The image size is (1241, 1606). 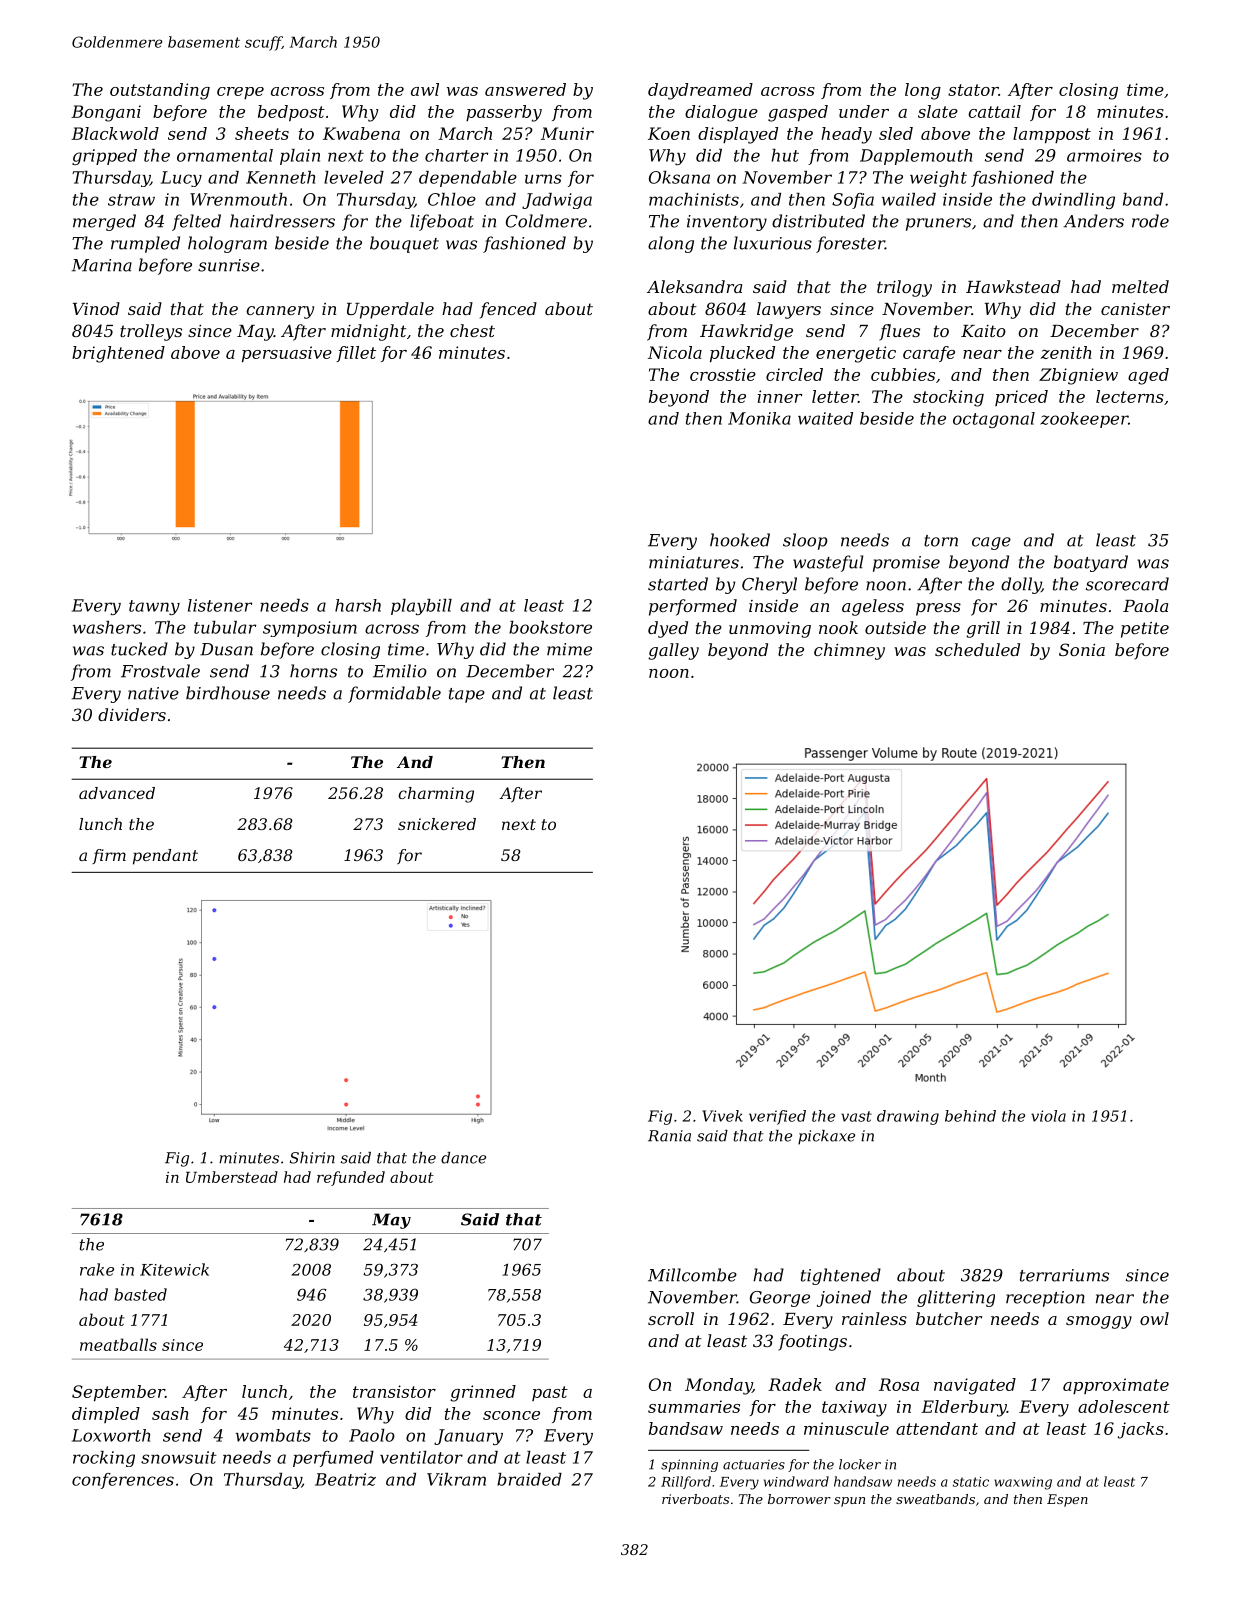 What do you see at coordinates (174, 1269) in the screenshot?
I see `Kitewick` at bounding box center [174, 1269].
